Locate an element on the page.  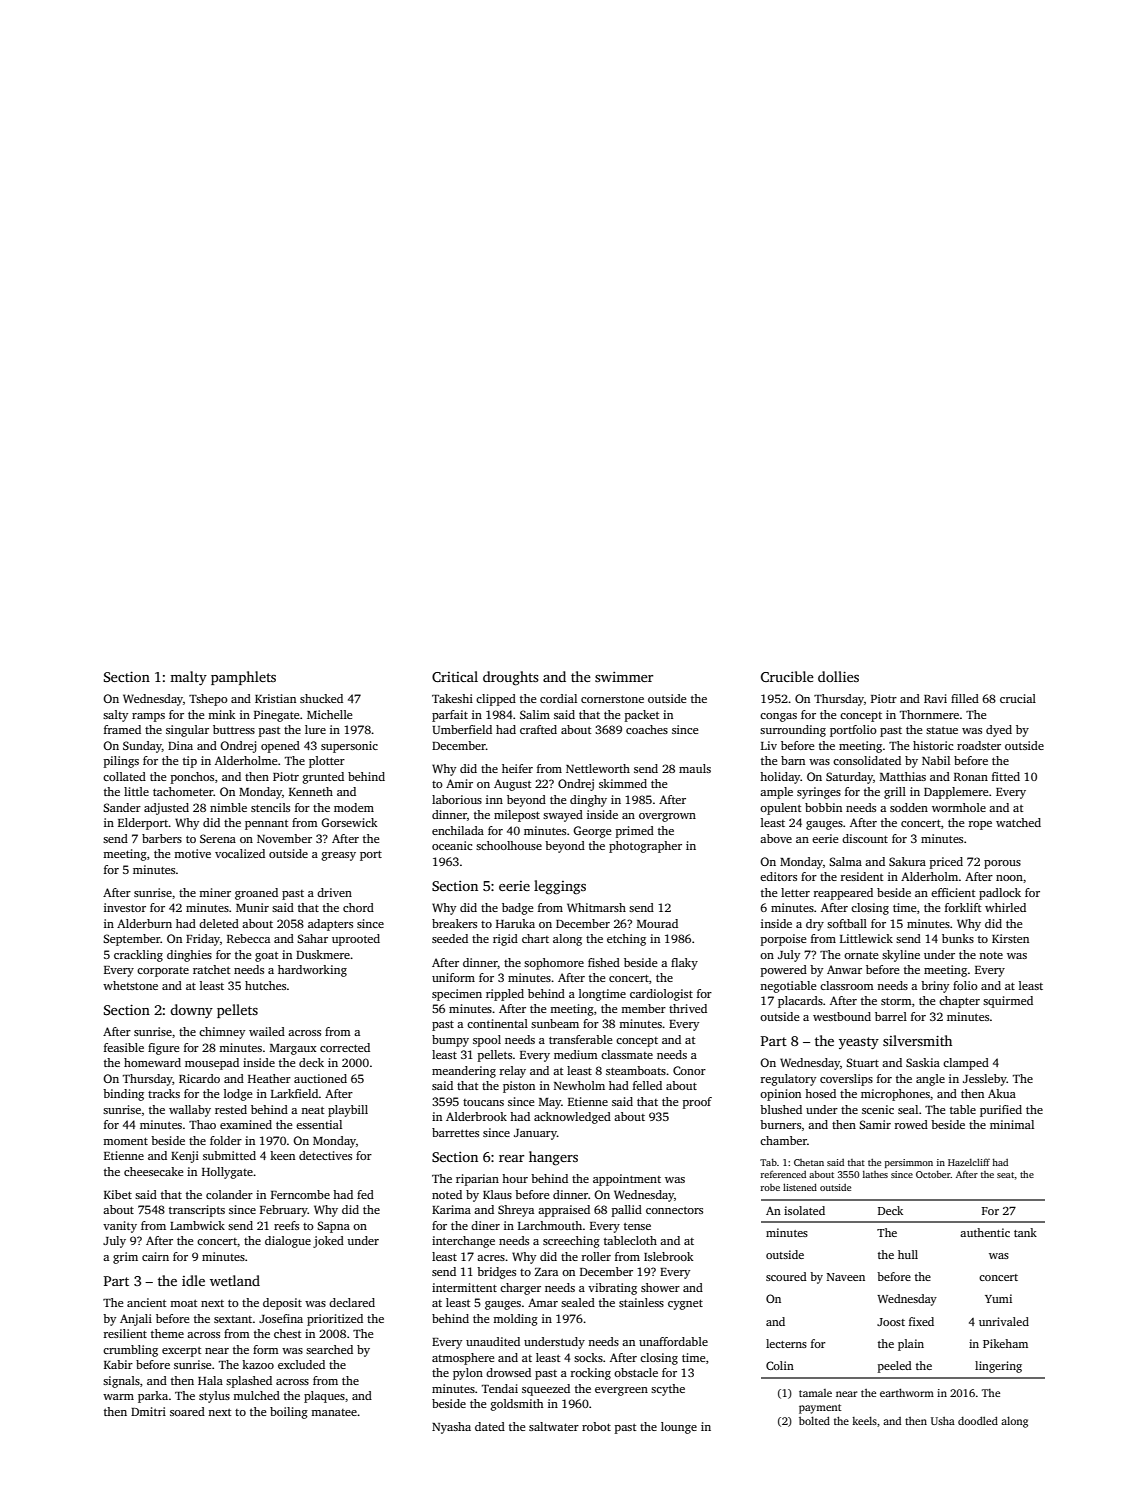
swimmer is located at coordinates (624, 677).
